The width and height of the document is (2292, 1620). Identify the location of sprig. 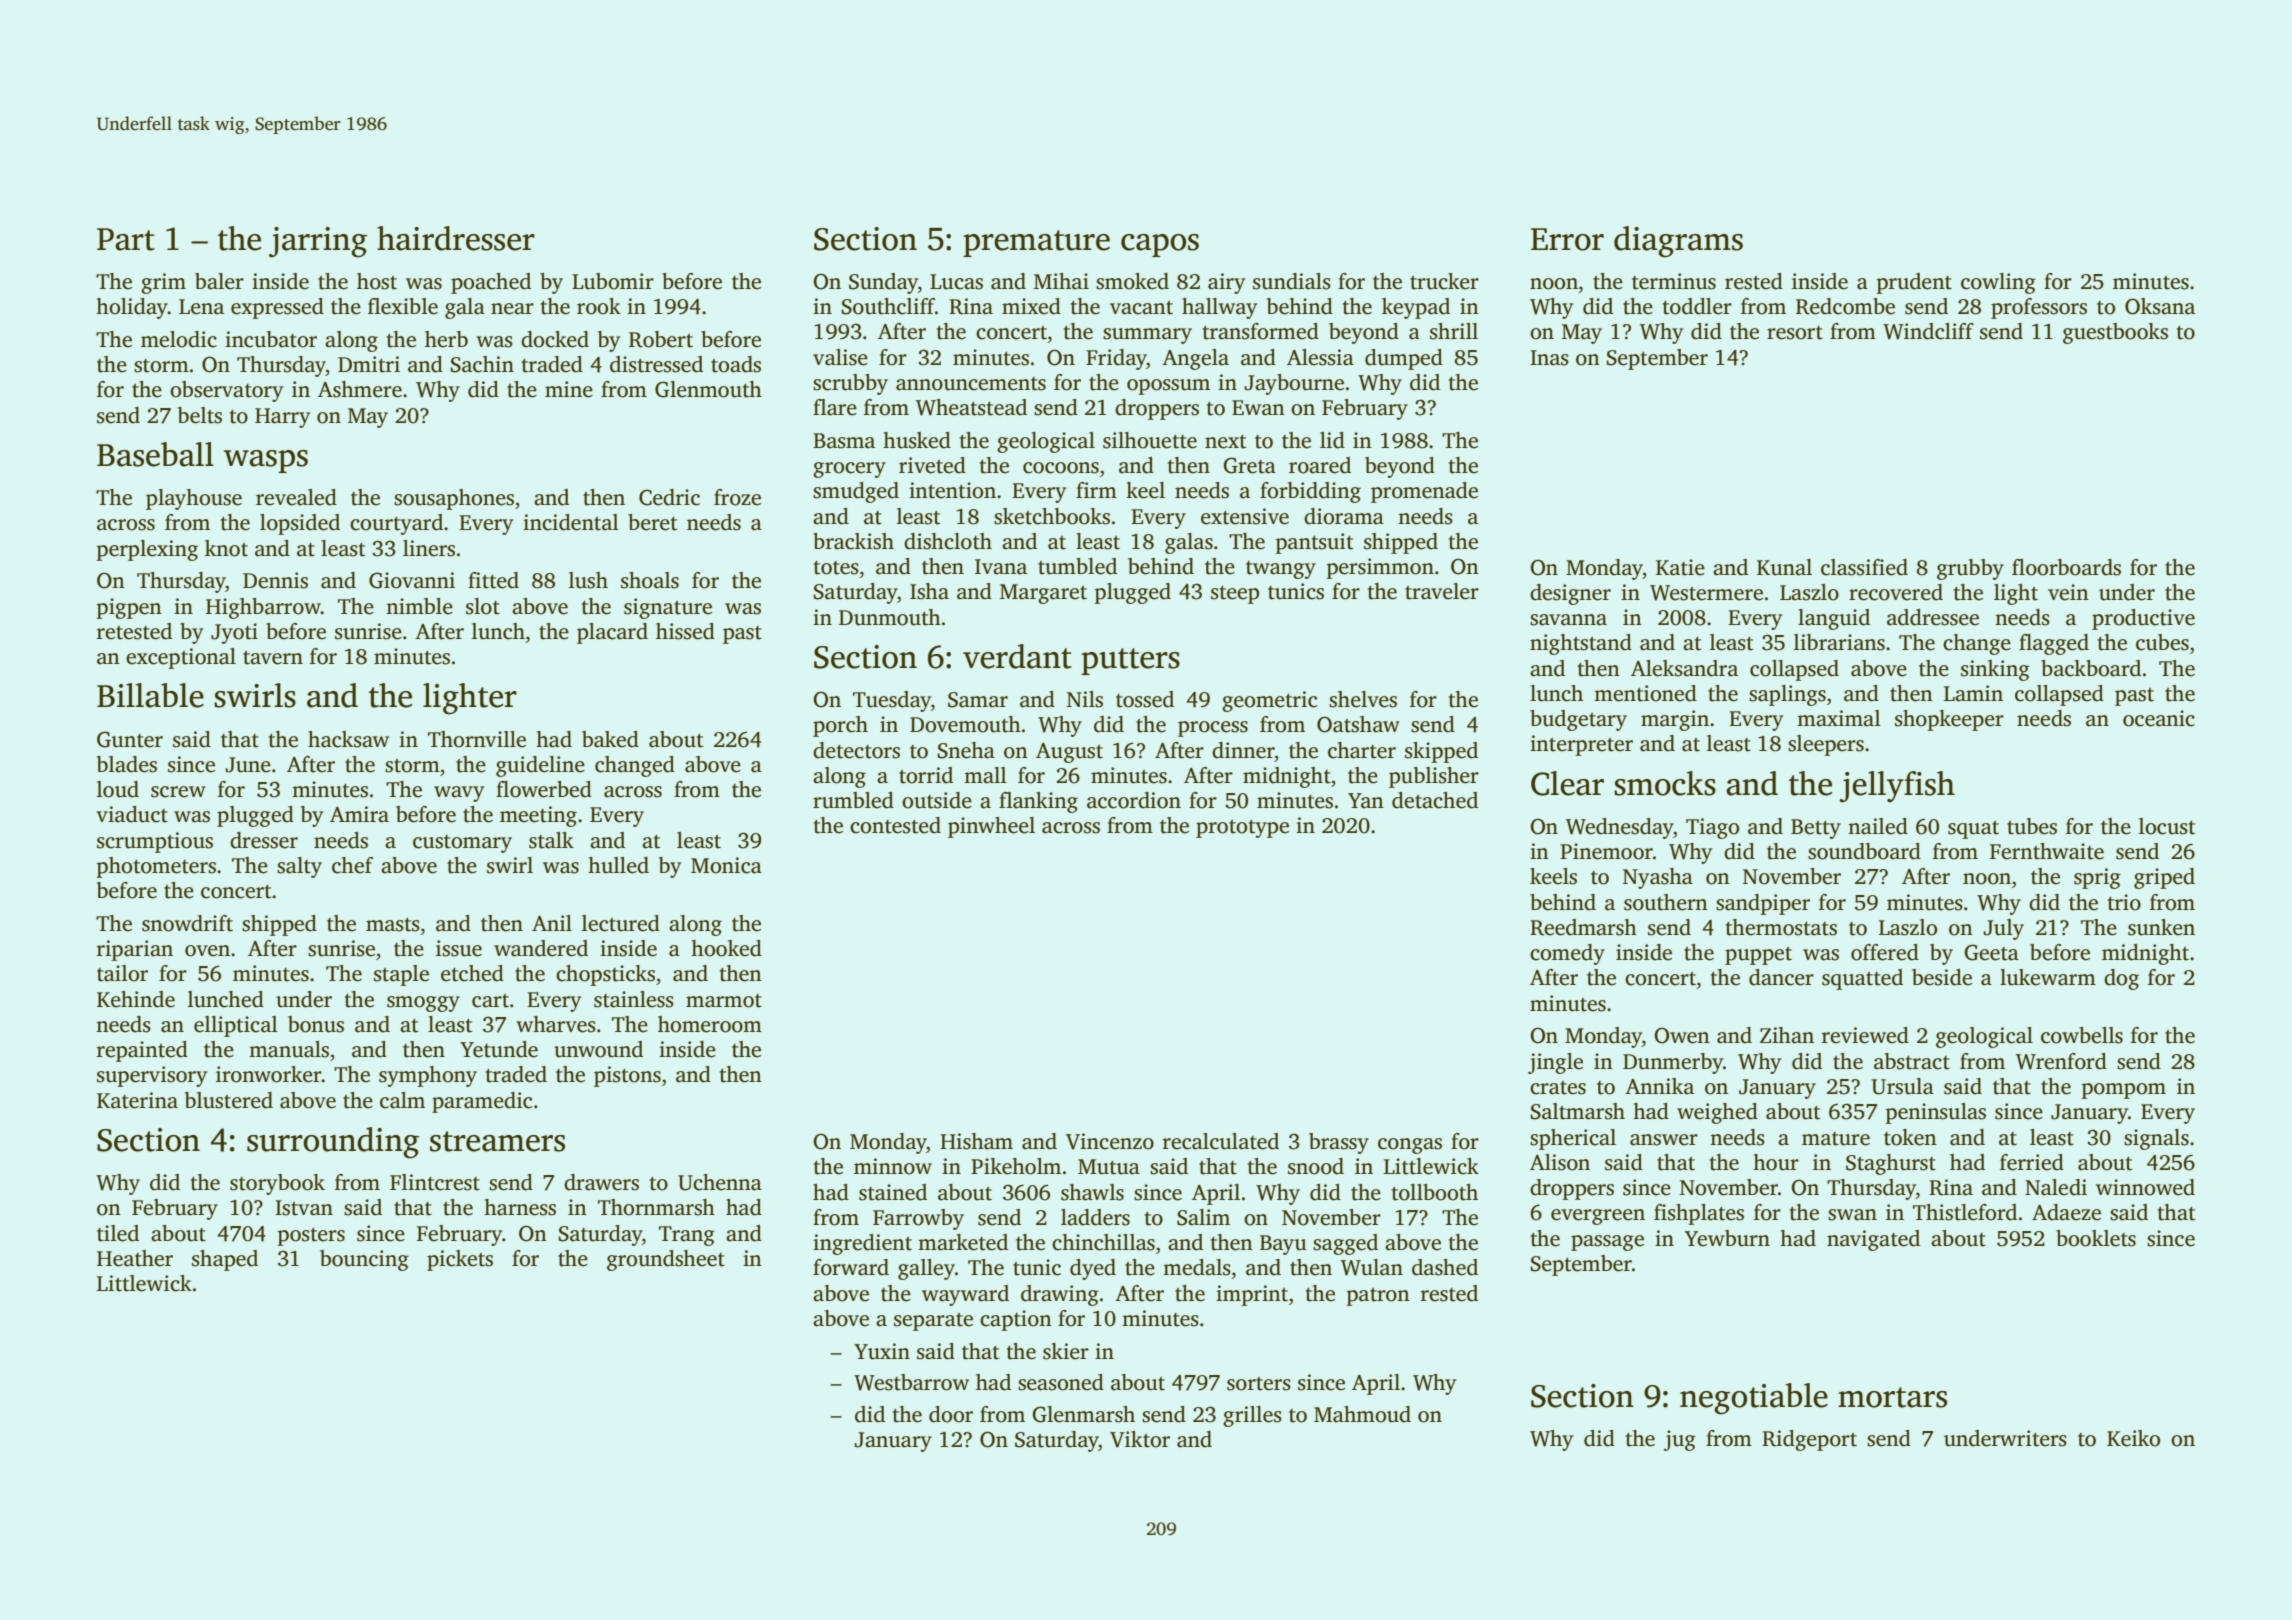
(2097, 878).
